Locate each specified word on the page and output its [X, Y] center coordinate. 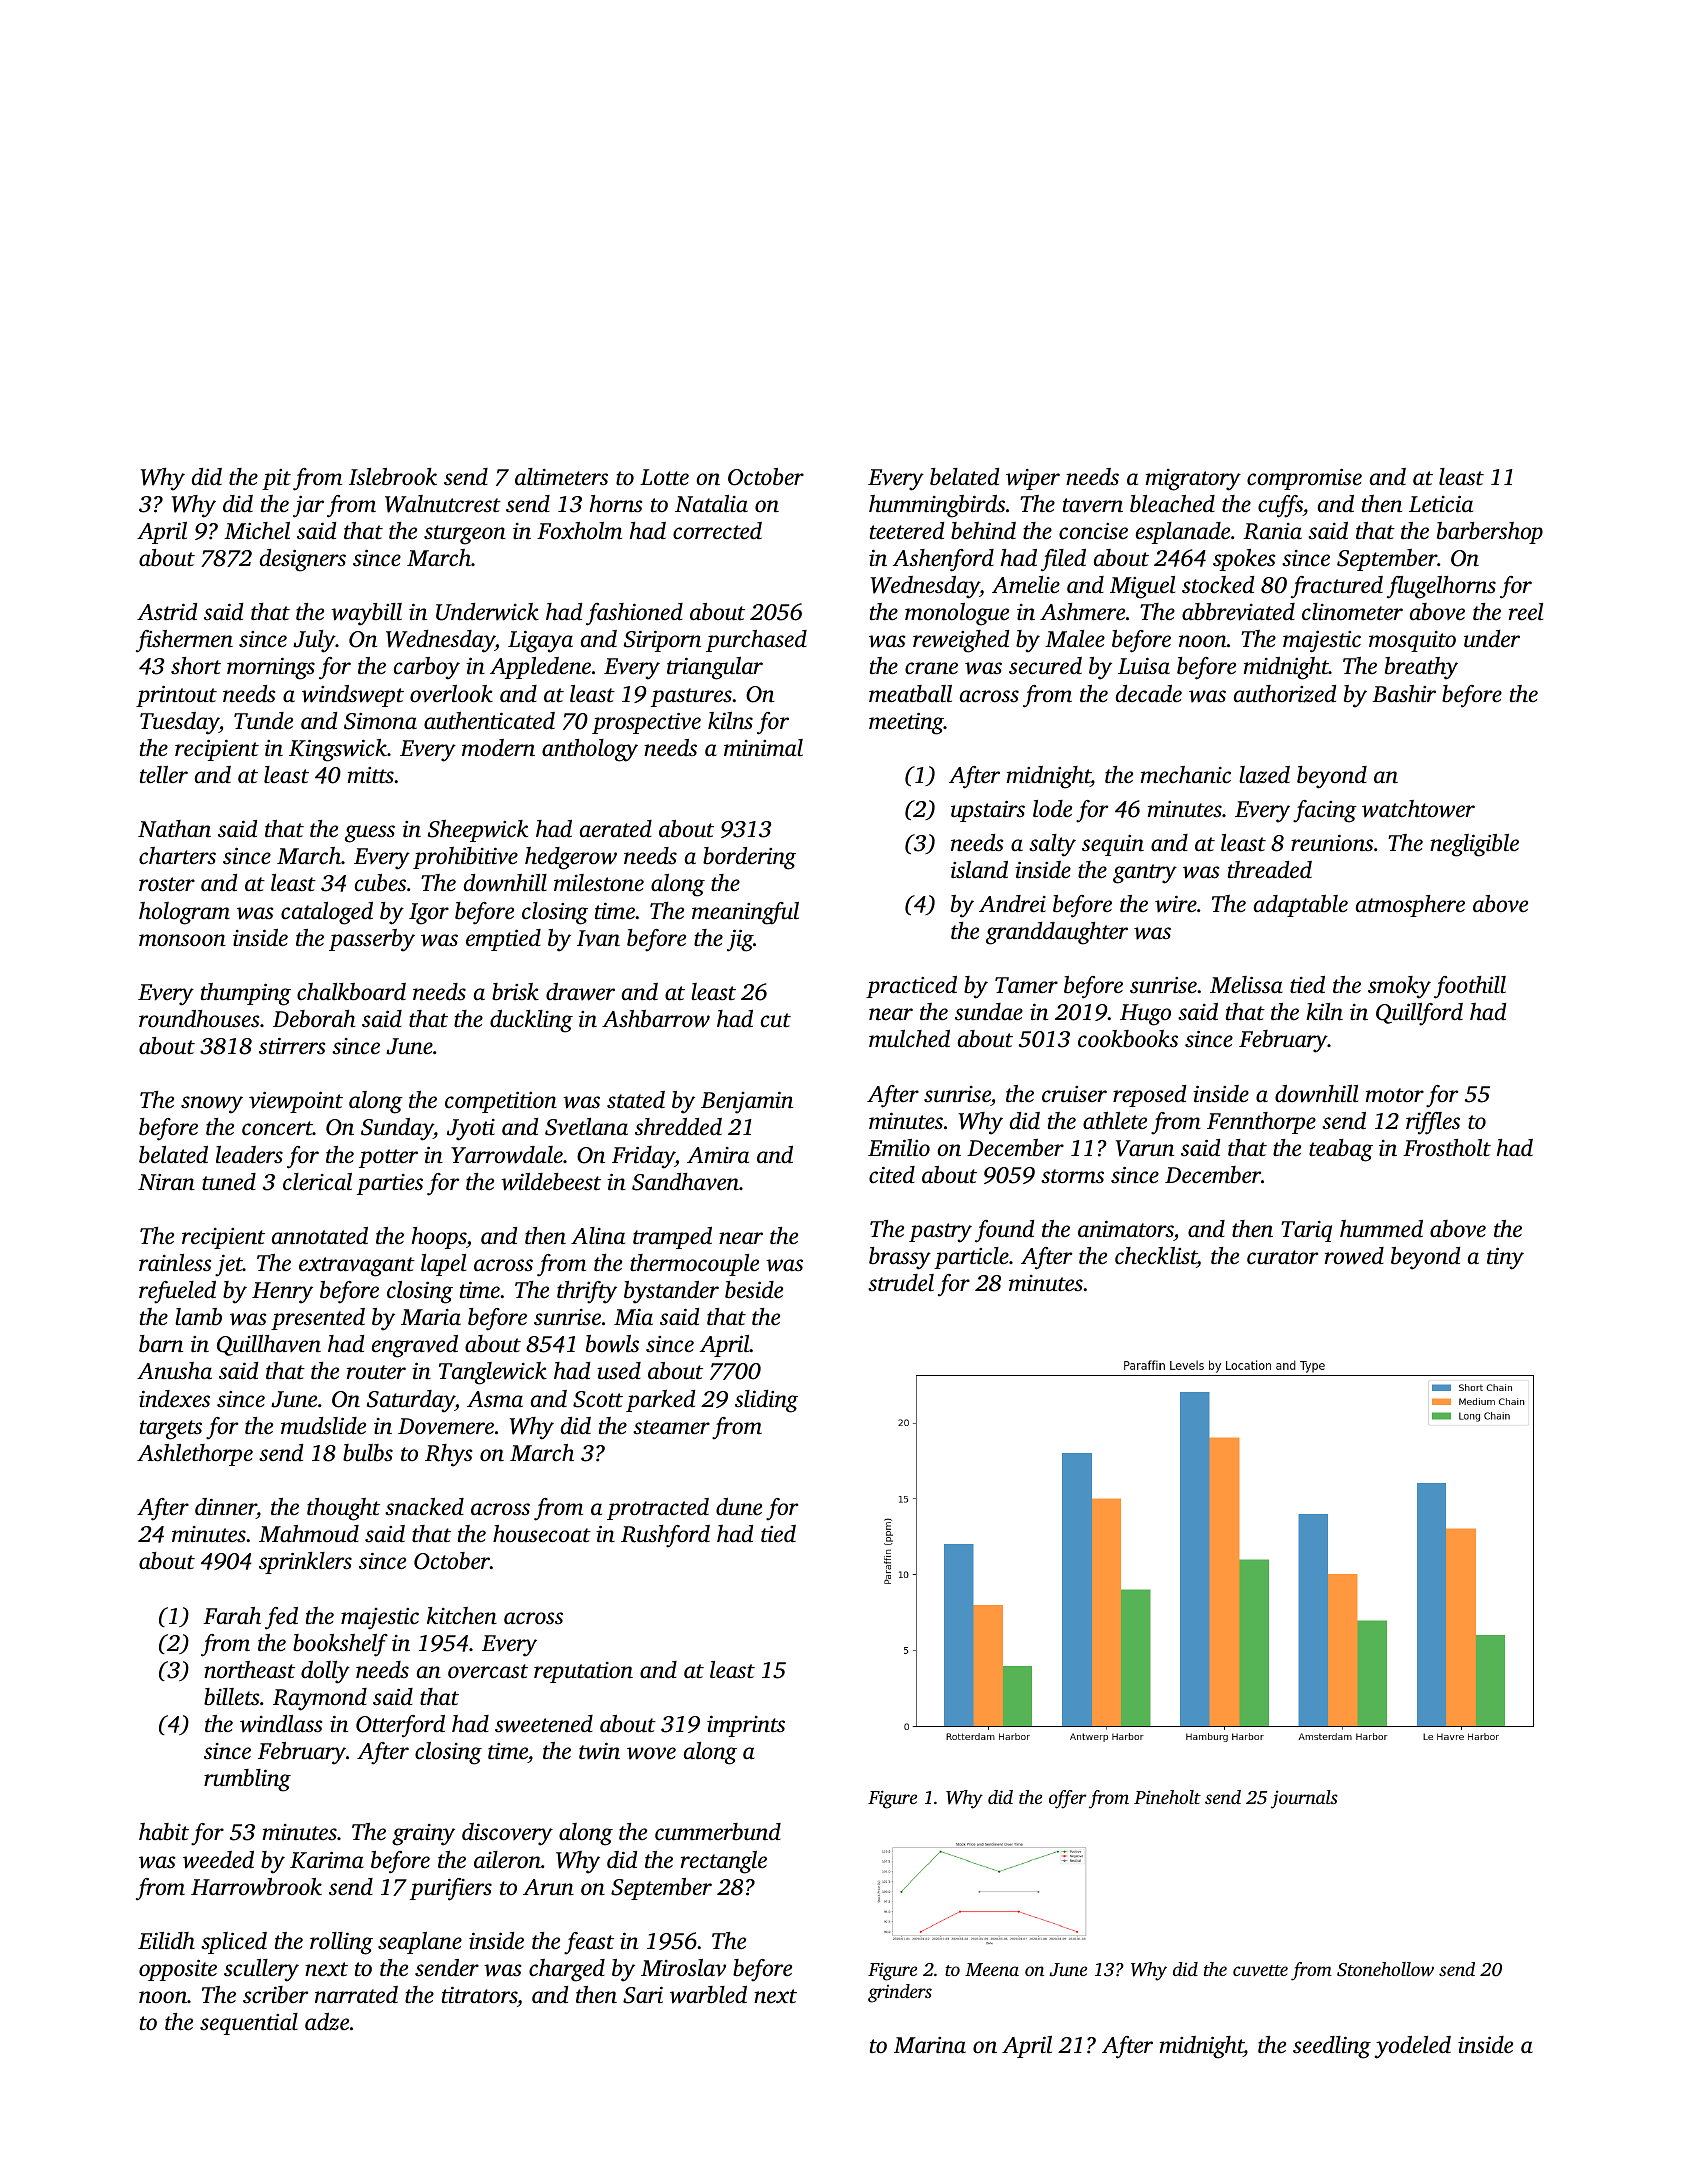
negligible [1474, 845]
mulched [909, 1039]
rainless [175, 1263]
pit [276, 479]
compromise [1304, 479]
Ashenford [943, 560]
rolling [341, 1943]
